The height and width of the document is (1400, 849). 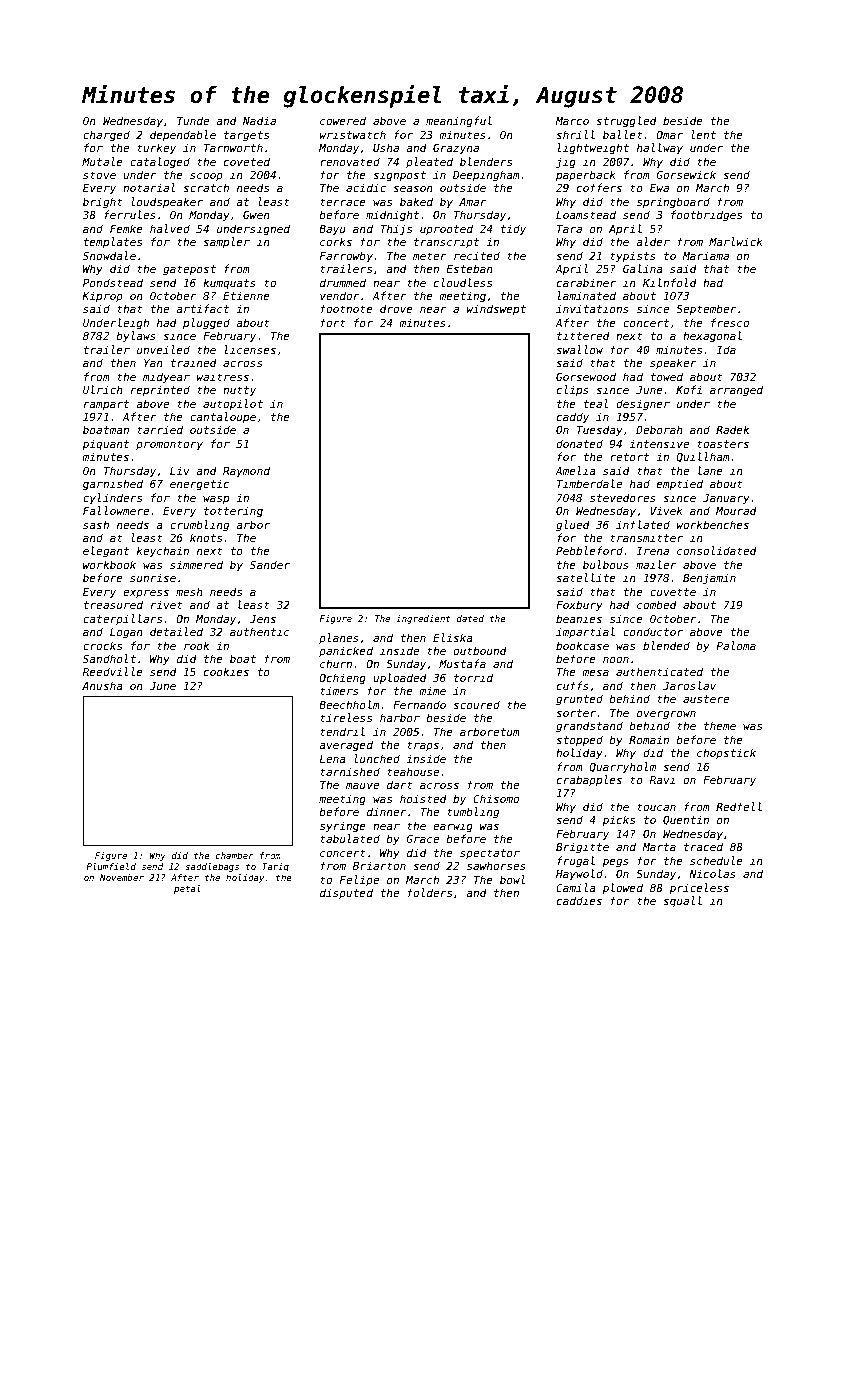 What do you see at coordinates (626, 122) in the document?
I see `struggled` at bounding box center [626, 122].
